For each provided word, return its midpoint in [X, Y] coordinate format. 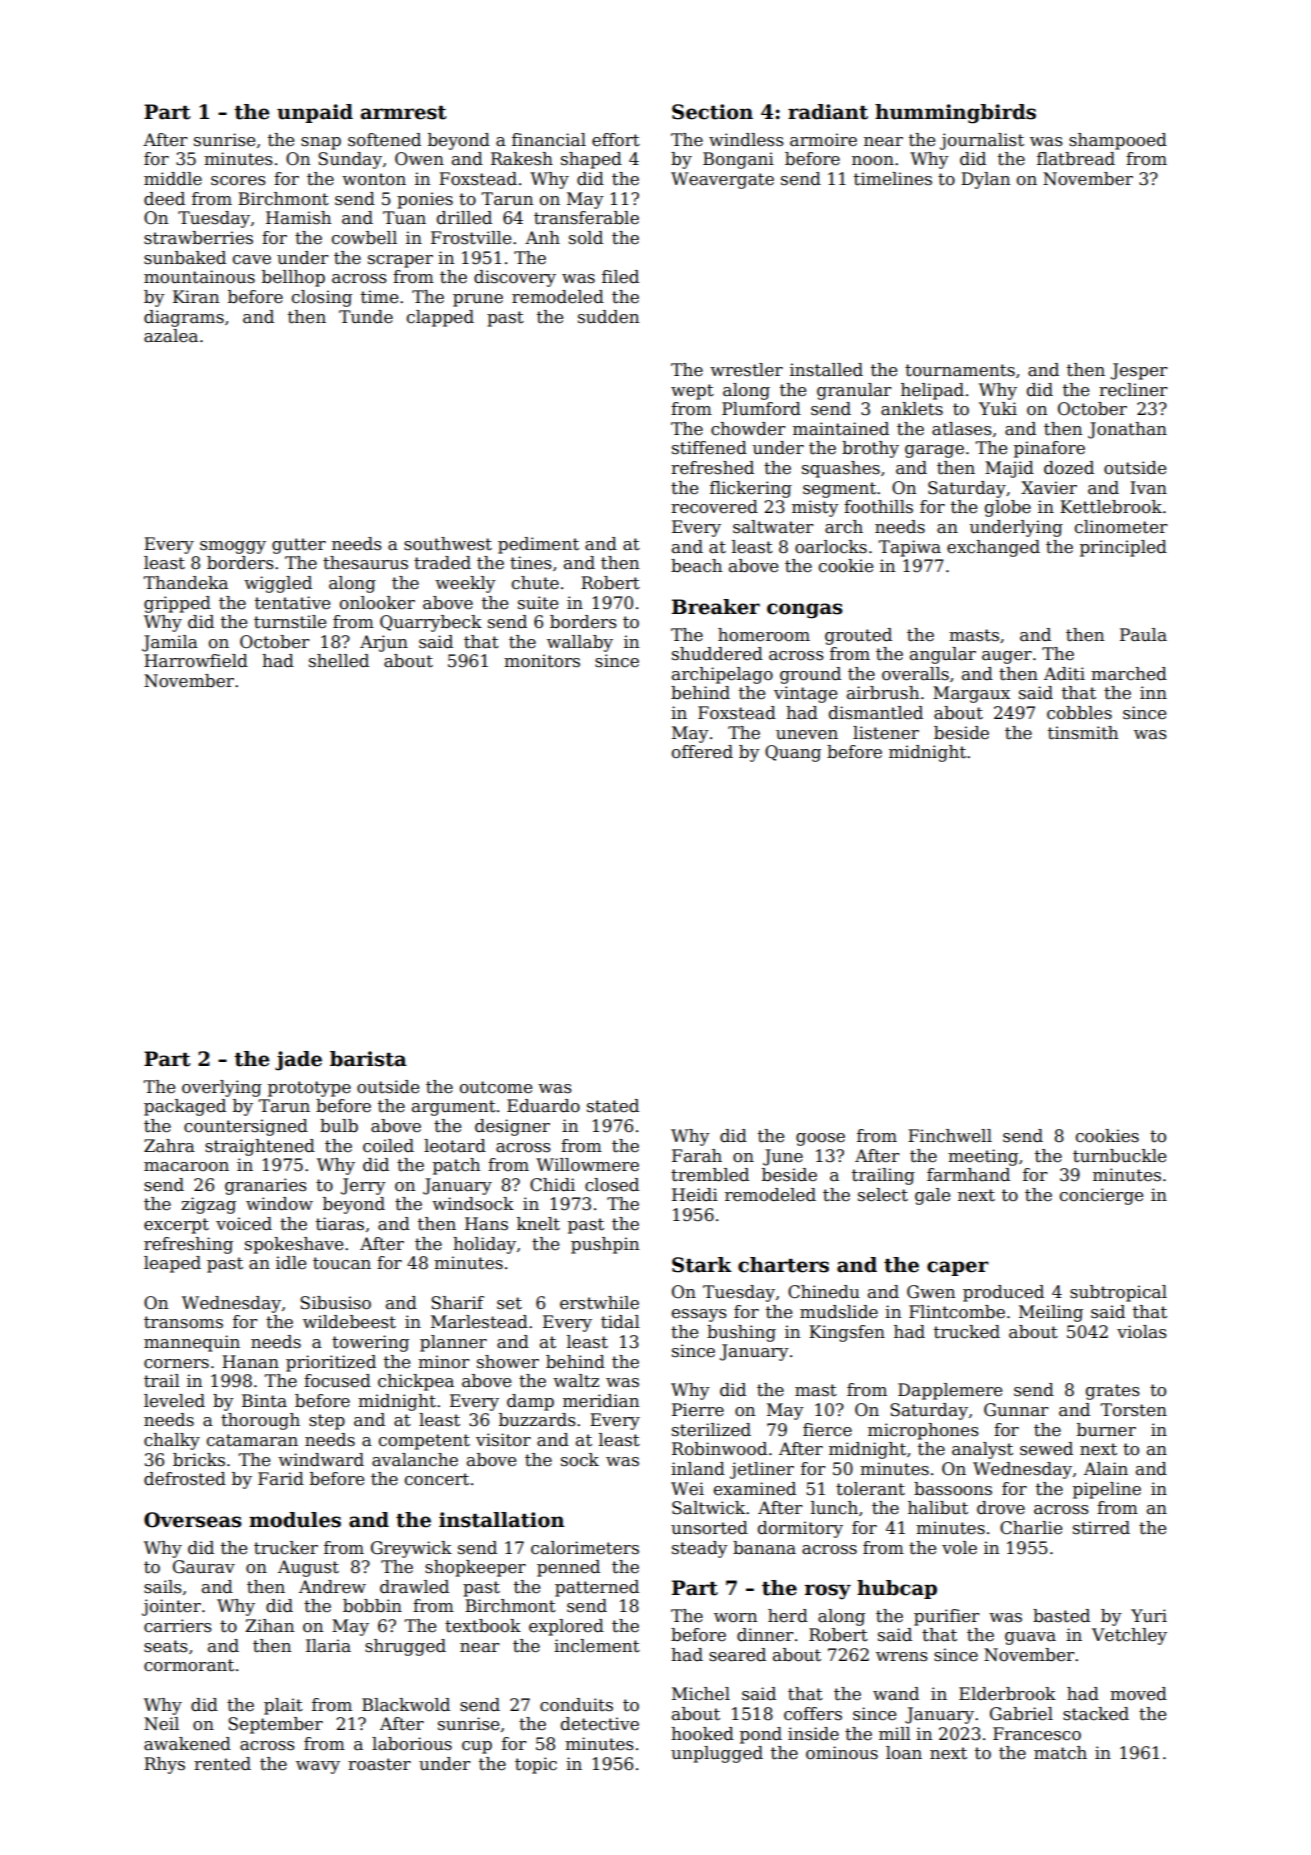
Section [712, 112]
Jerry [363, 1186]
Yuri [1149, 1615]
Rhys [164, 1765]
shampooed [1118, 141]
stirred [1101, 1528]
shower [508, 1362]
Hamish [298, 218]
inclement [597, 1646]
